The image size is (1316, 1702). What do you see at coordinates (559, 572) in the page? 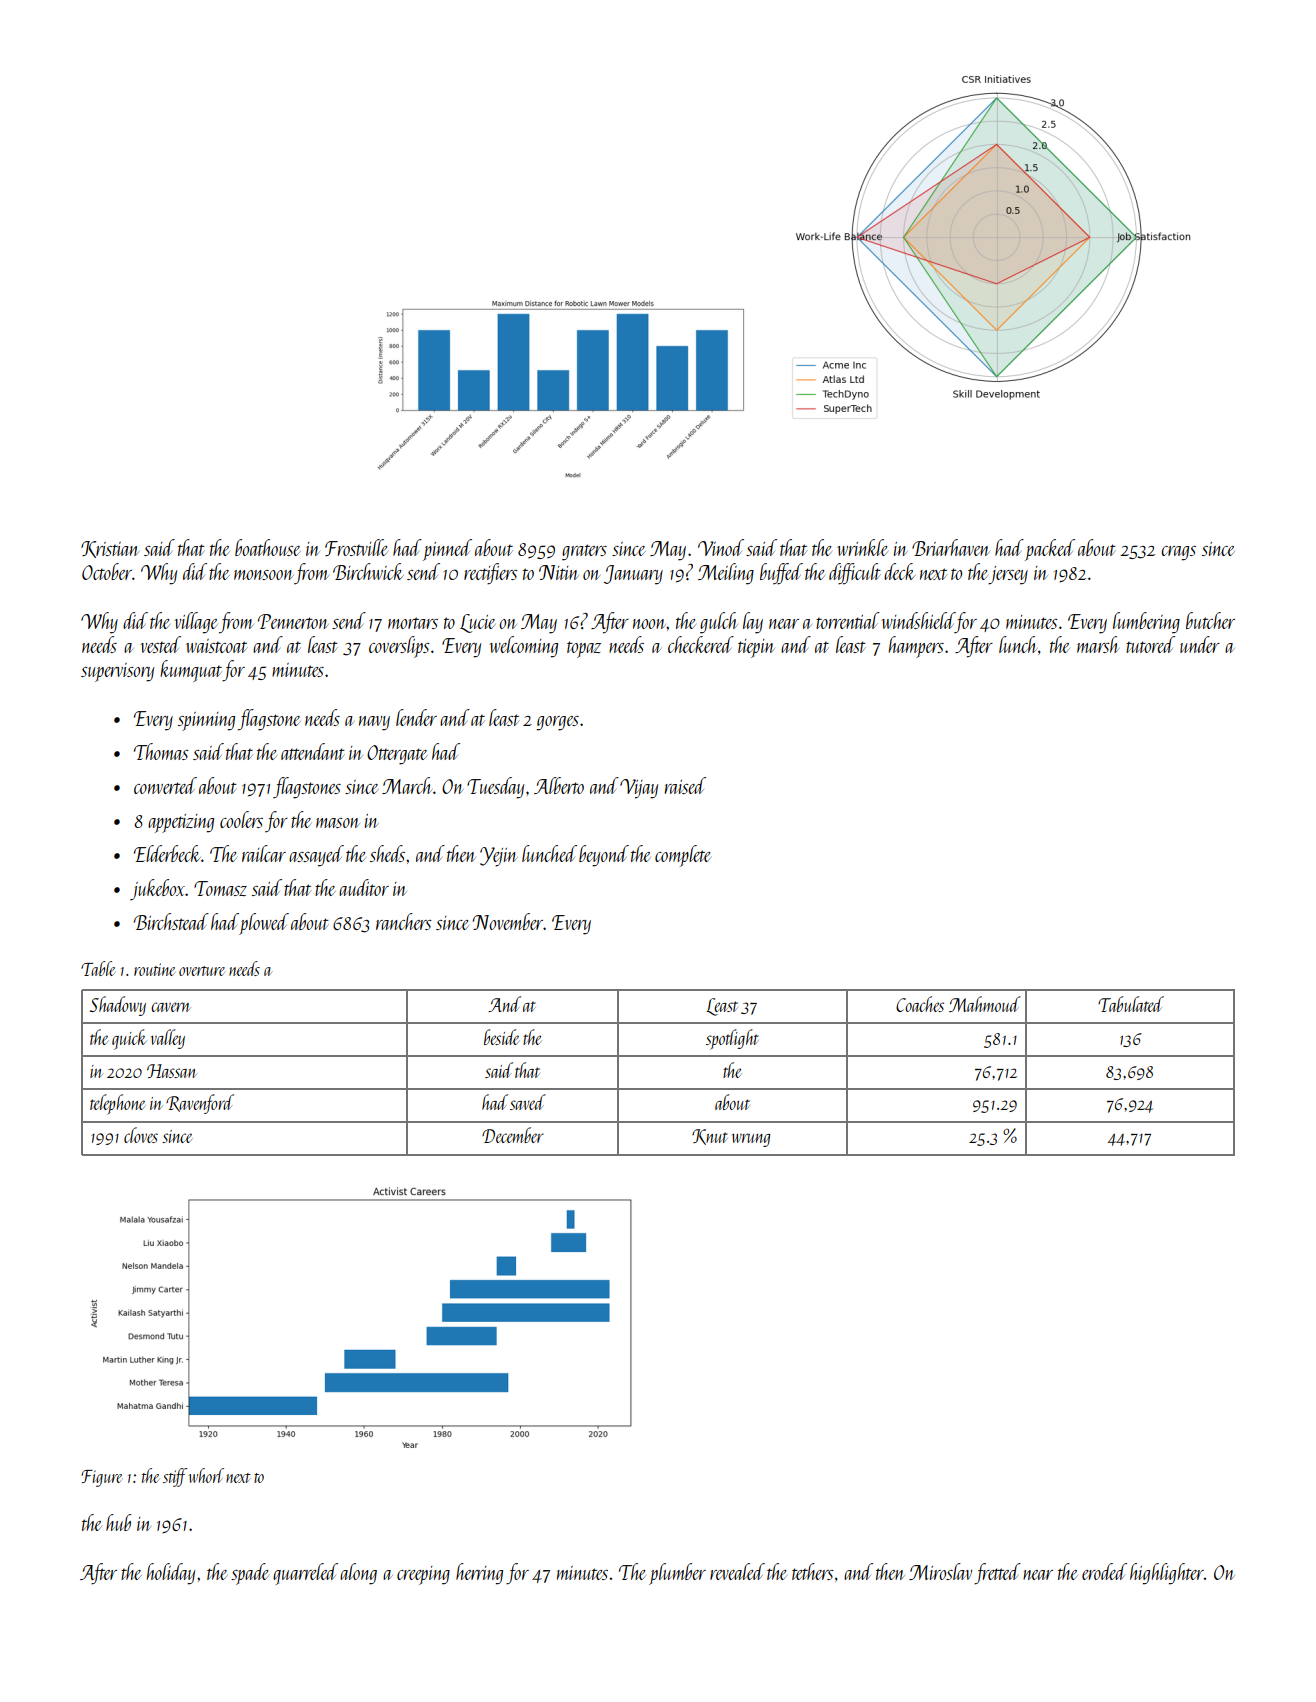
I see `Nitin` at bounding box center [559, 572].
